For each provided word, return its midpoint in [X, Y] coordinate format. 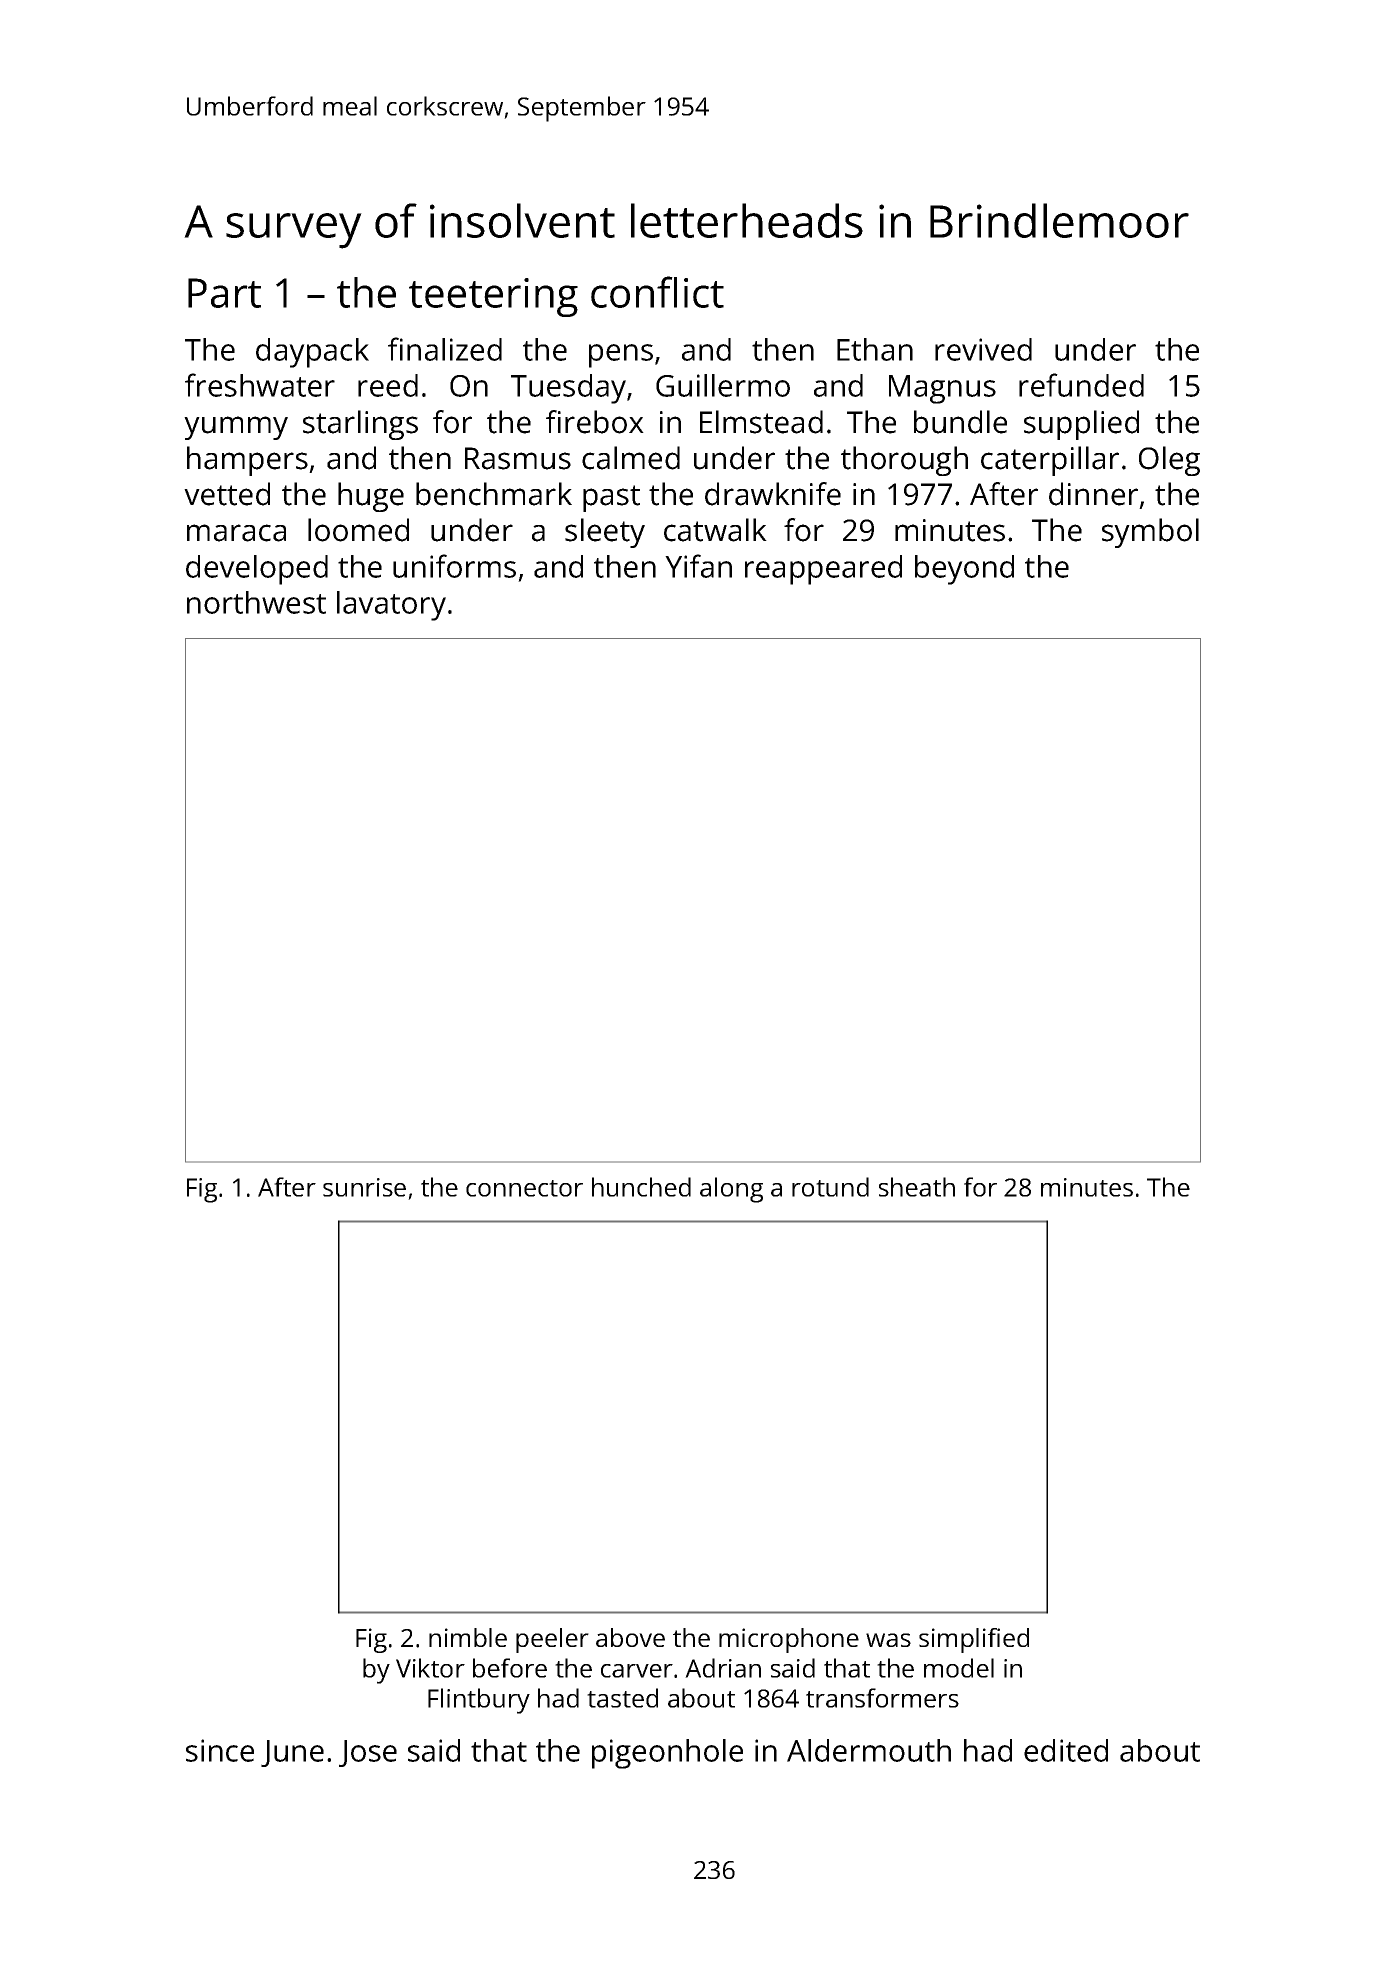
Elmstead [761, 422]
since [220, 1750]
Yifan [698, 566]
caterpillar [1050, 461]
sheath [917, 1187]
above [630, 1637]
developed [257, 570]
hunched [641, 1187]
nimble [468, 1637]
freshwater [260, 385]
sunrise [364, 1187]
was [888, 1640]
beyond [964, 570]
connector [524, 1188]
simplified [974, 1640]
